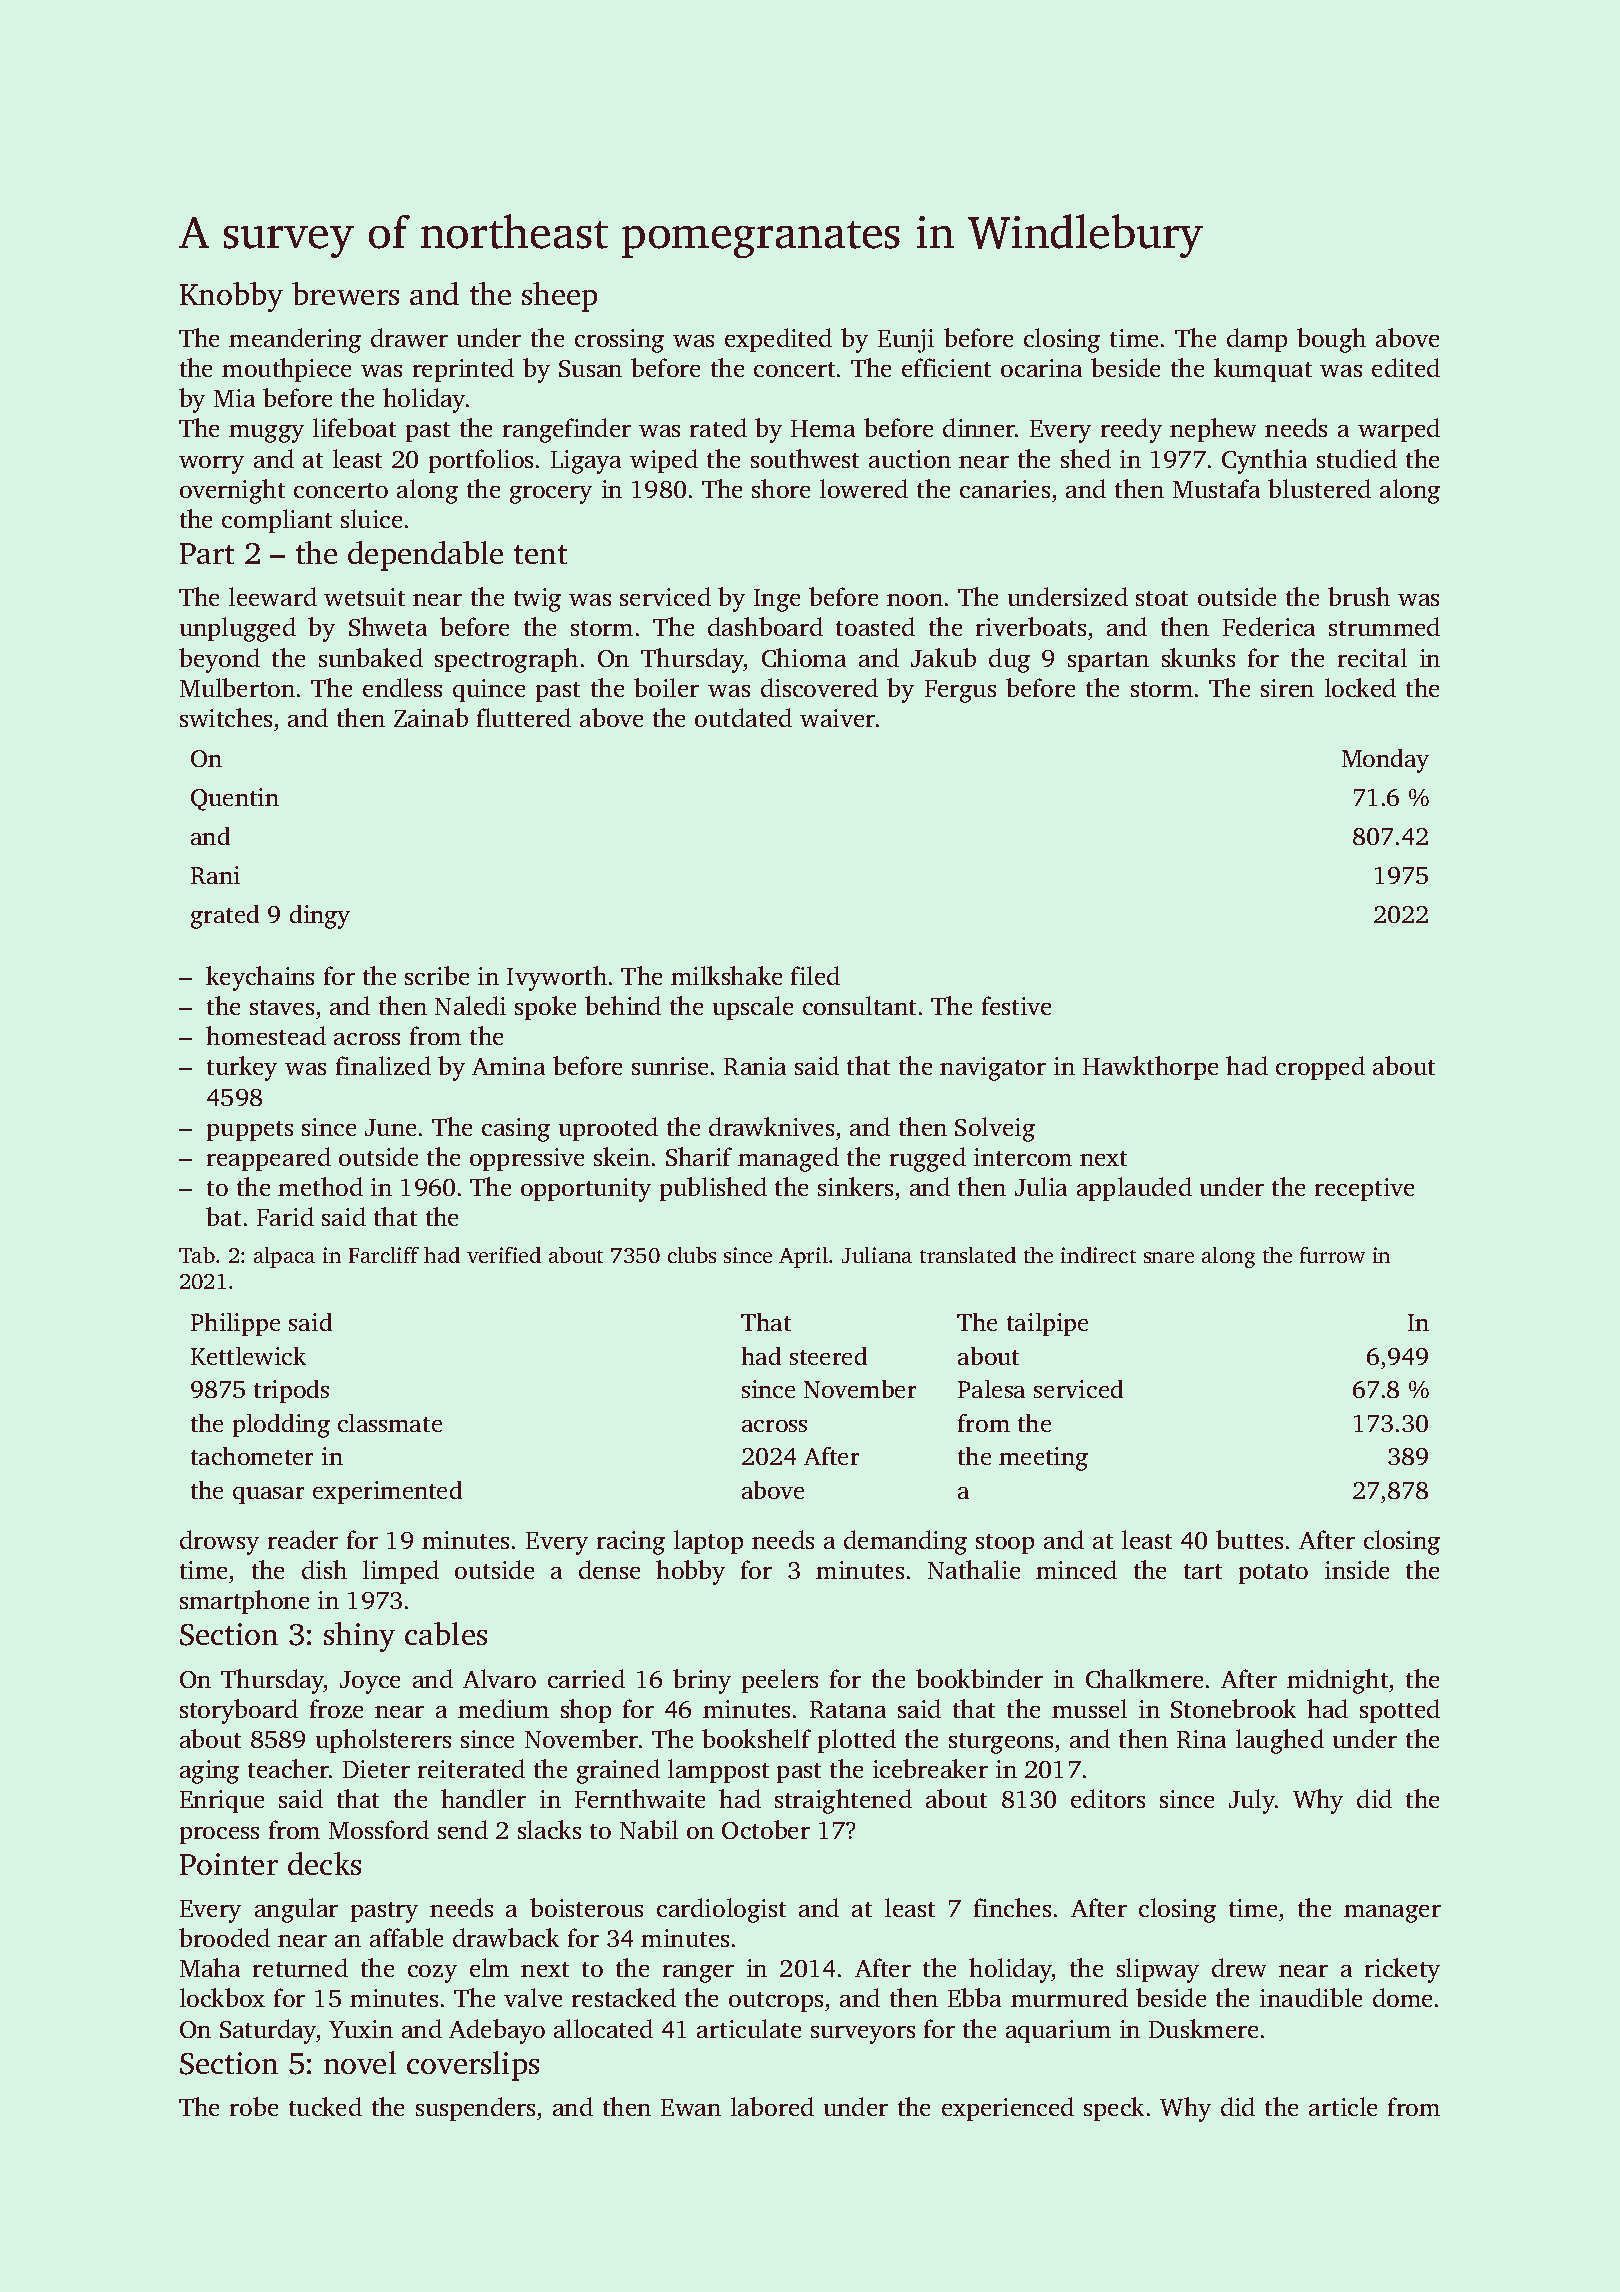  I want to click on lowered, so click(864, 488).
